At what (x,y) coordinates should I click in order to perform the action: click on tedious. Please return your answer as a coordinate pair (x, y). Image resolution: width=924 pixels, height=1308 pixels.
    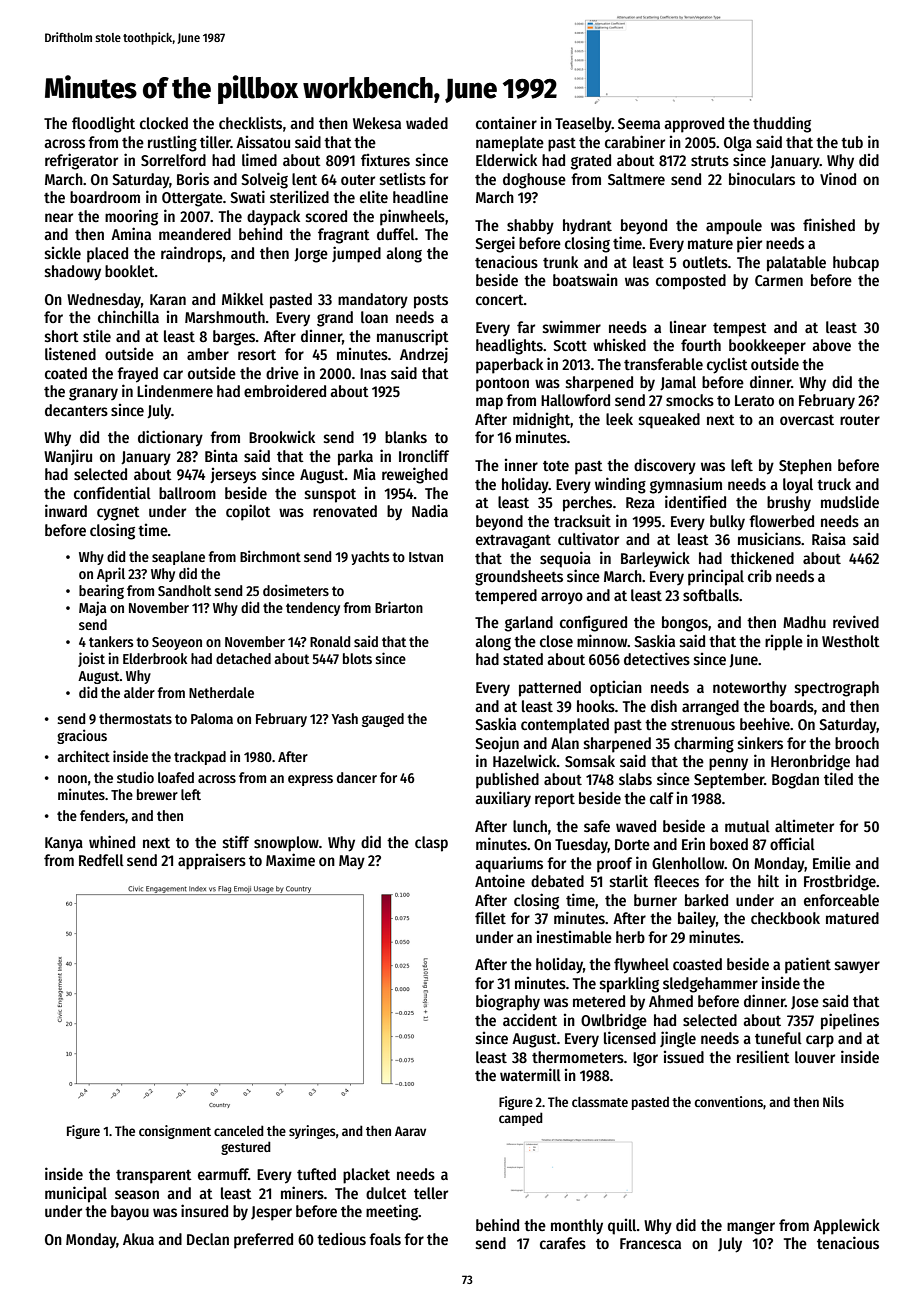
    Looking at the image, I should click on (341, 1239).
